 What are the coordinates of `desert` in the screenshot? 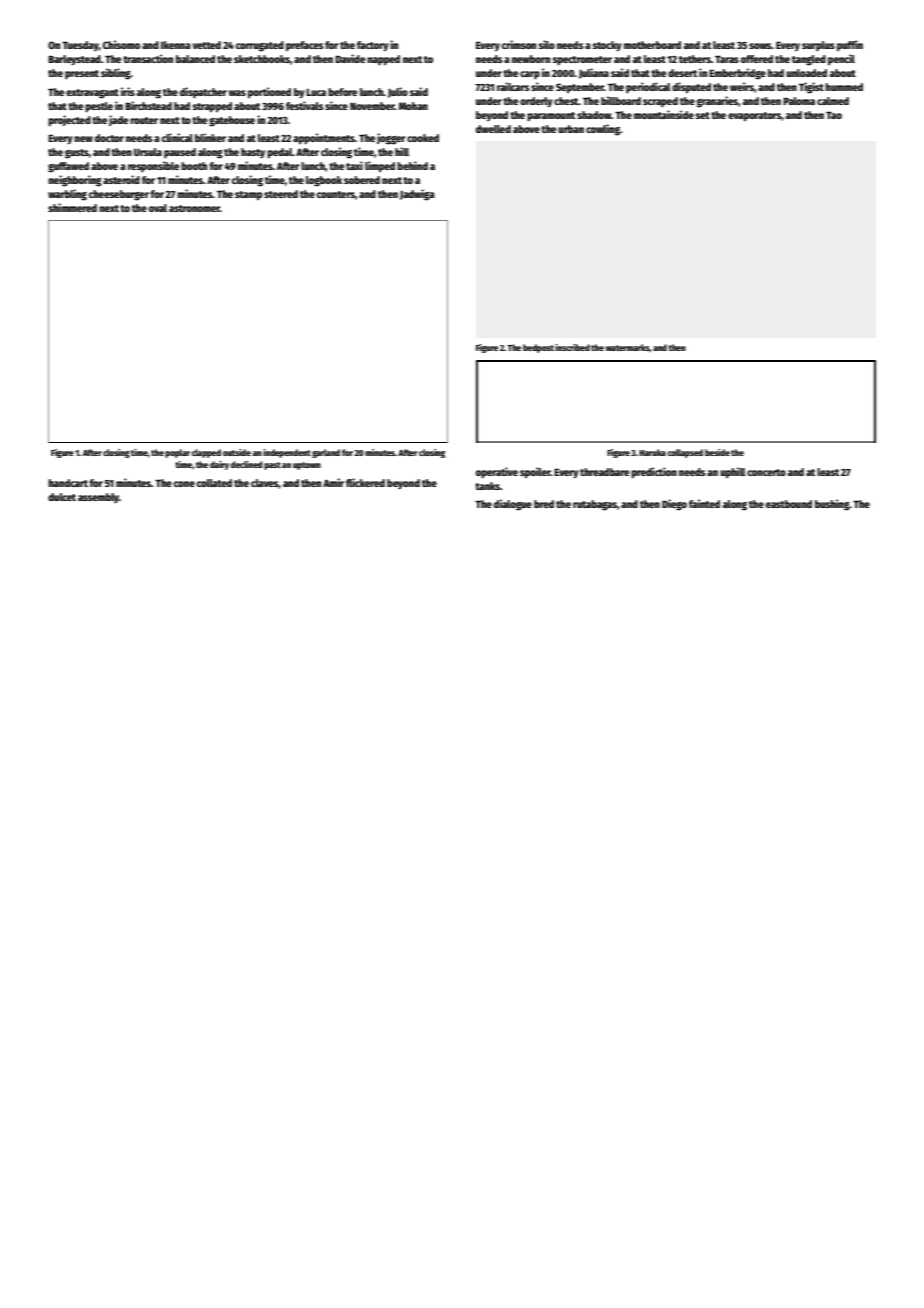 It's located at (682, 73).
